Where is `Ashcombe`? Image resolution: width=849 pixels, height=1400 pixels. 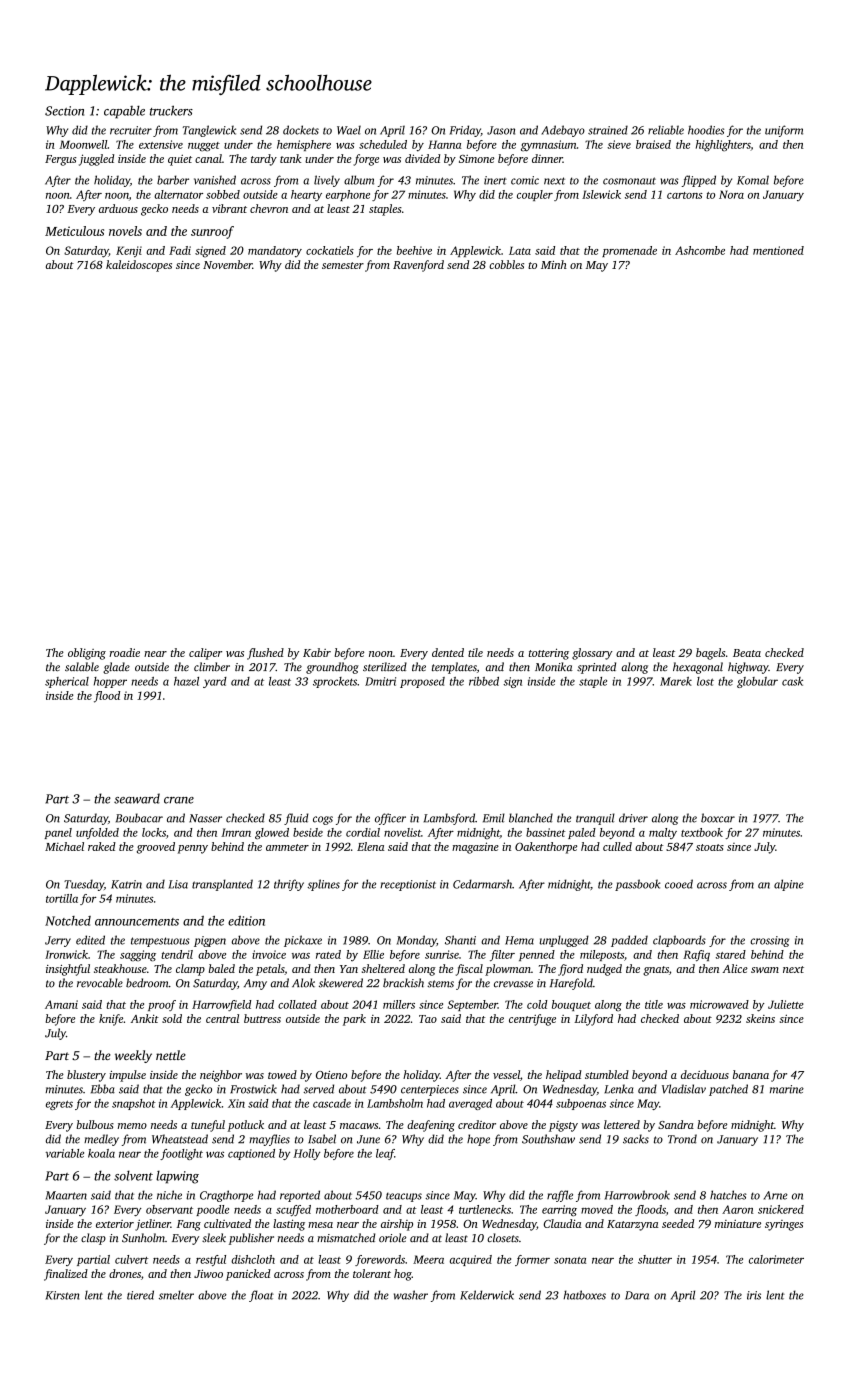 Ashcombe is located at coordinates (700, 250).
